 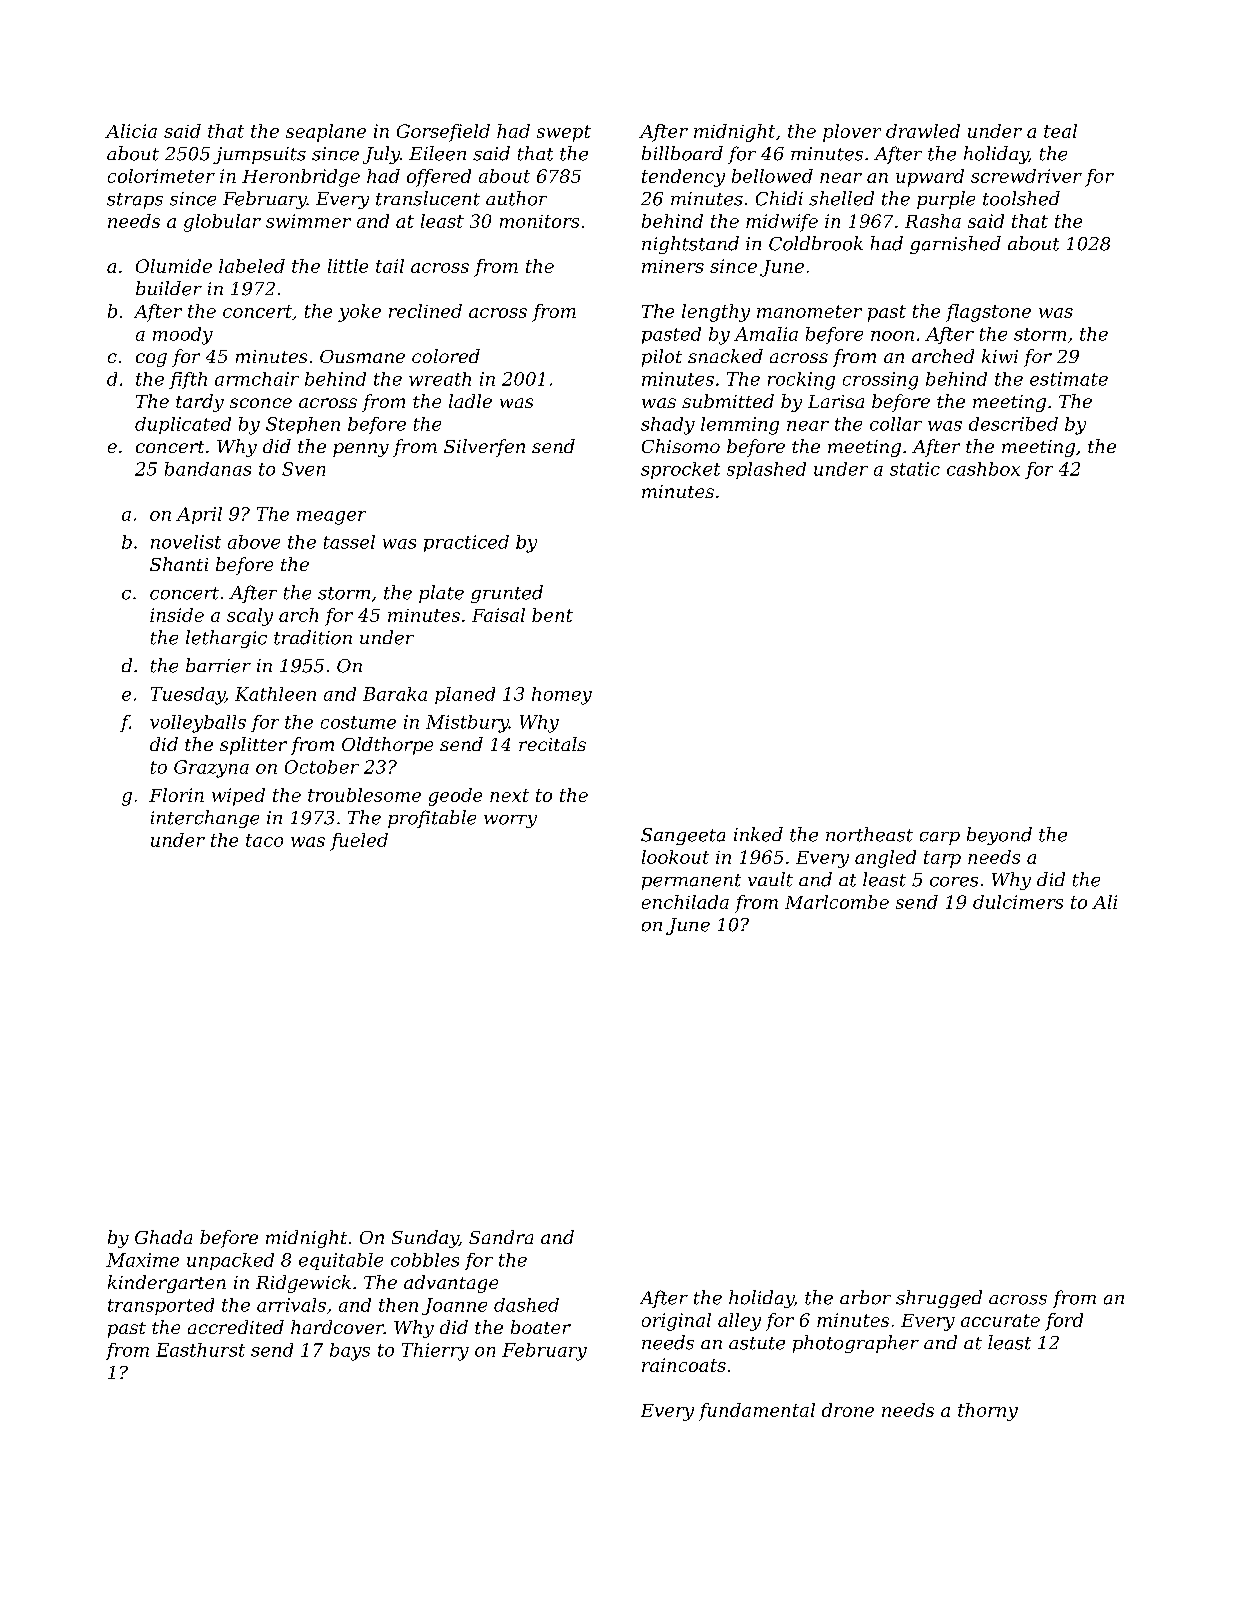 What do you see at coordinates (668, 426) in the image?
I see `shady` at bounding box center [668, 426].
